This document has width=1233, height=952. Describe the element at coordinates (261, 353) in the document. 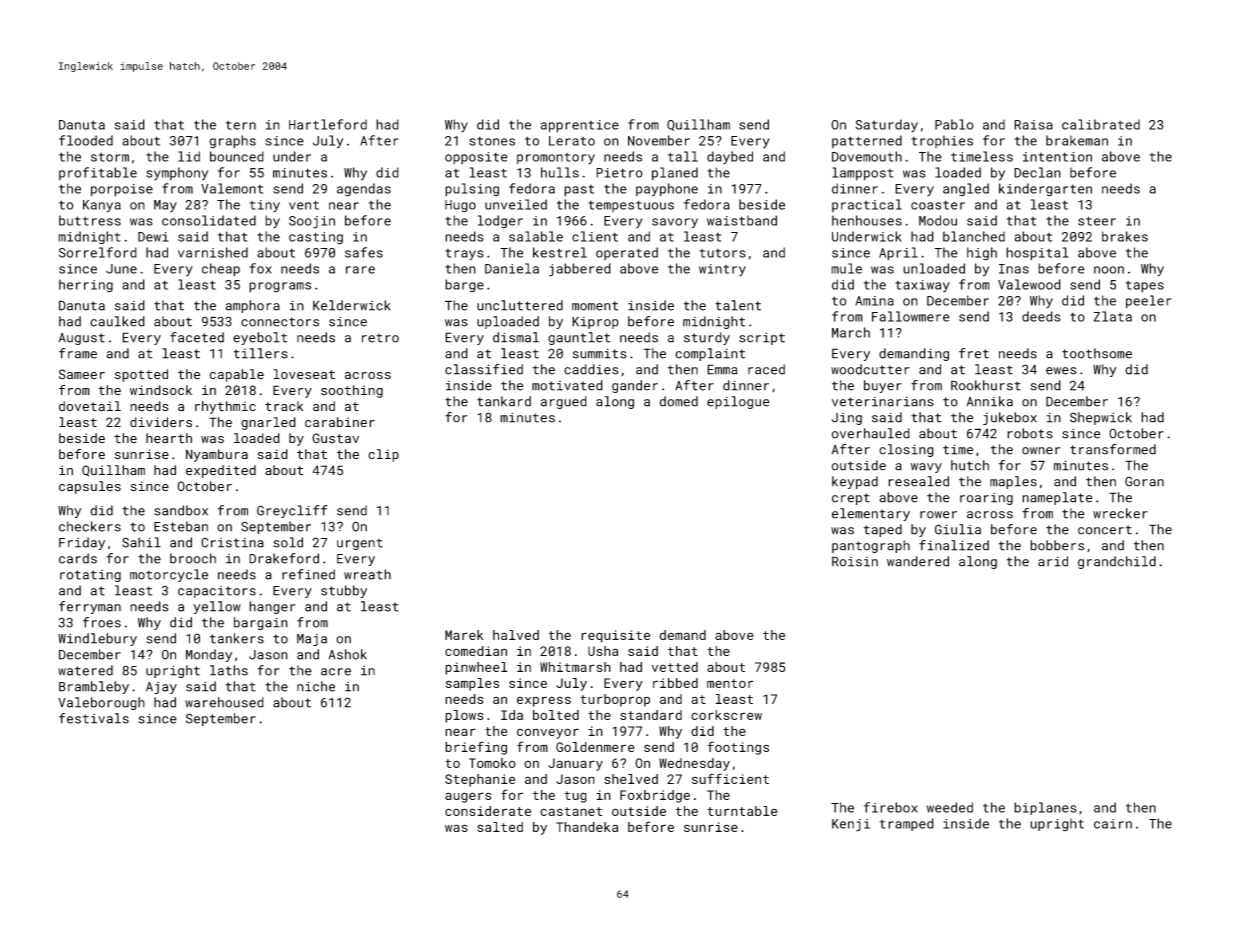

I see `tillers` at that location.
